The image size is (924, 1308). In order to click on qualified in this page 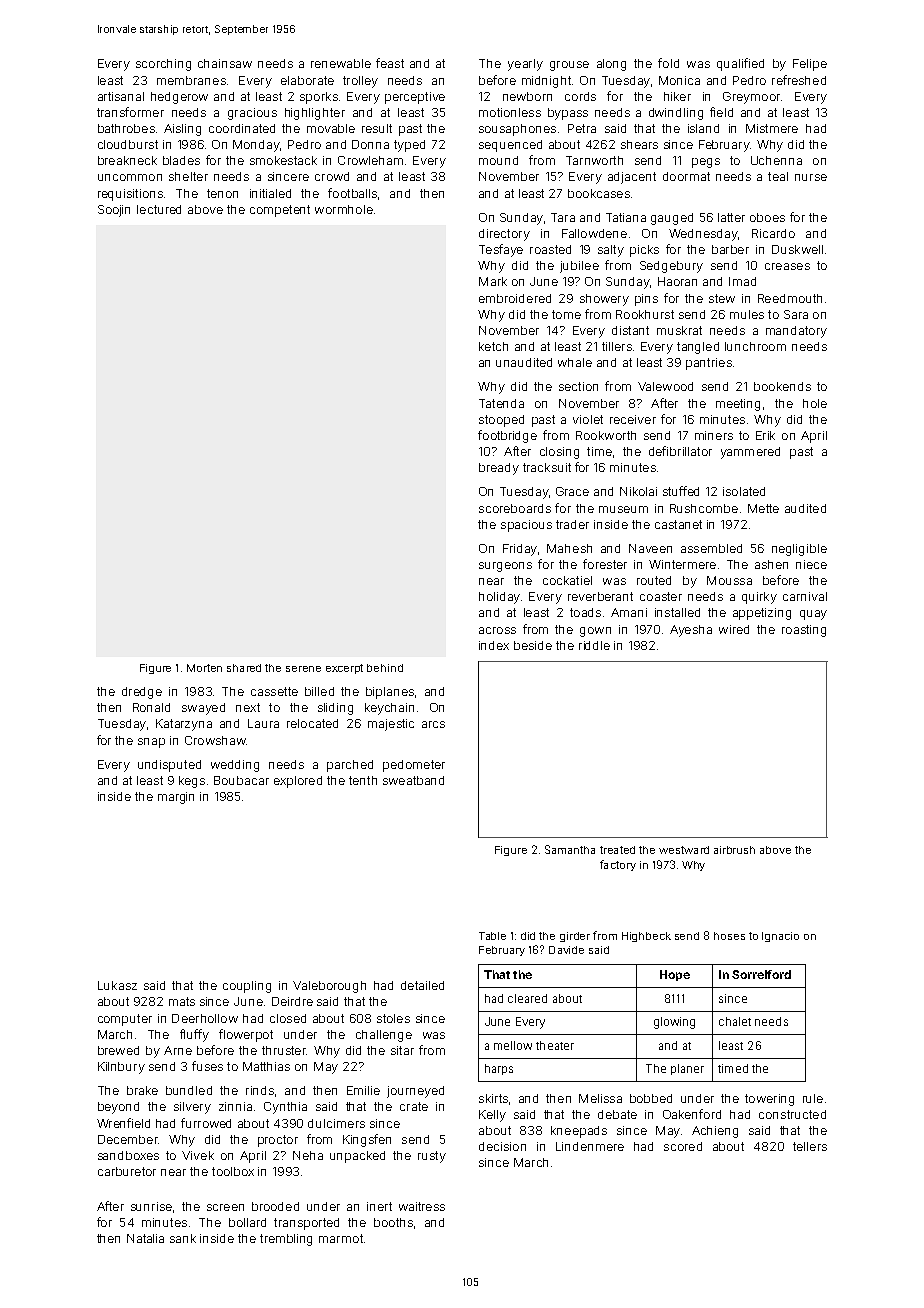, I will do `click(740, 64)`.
